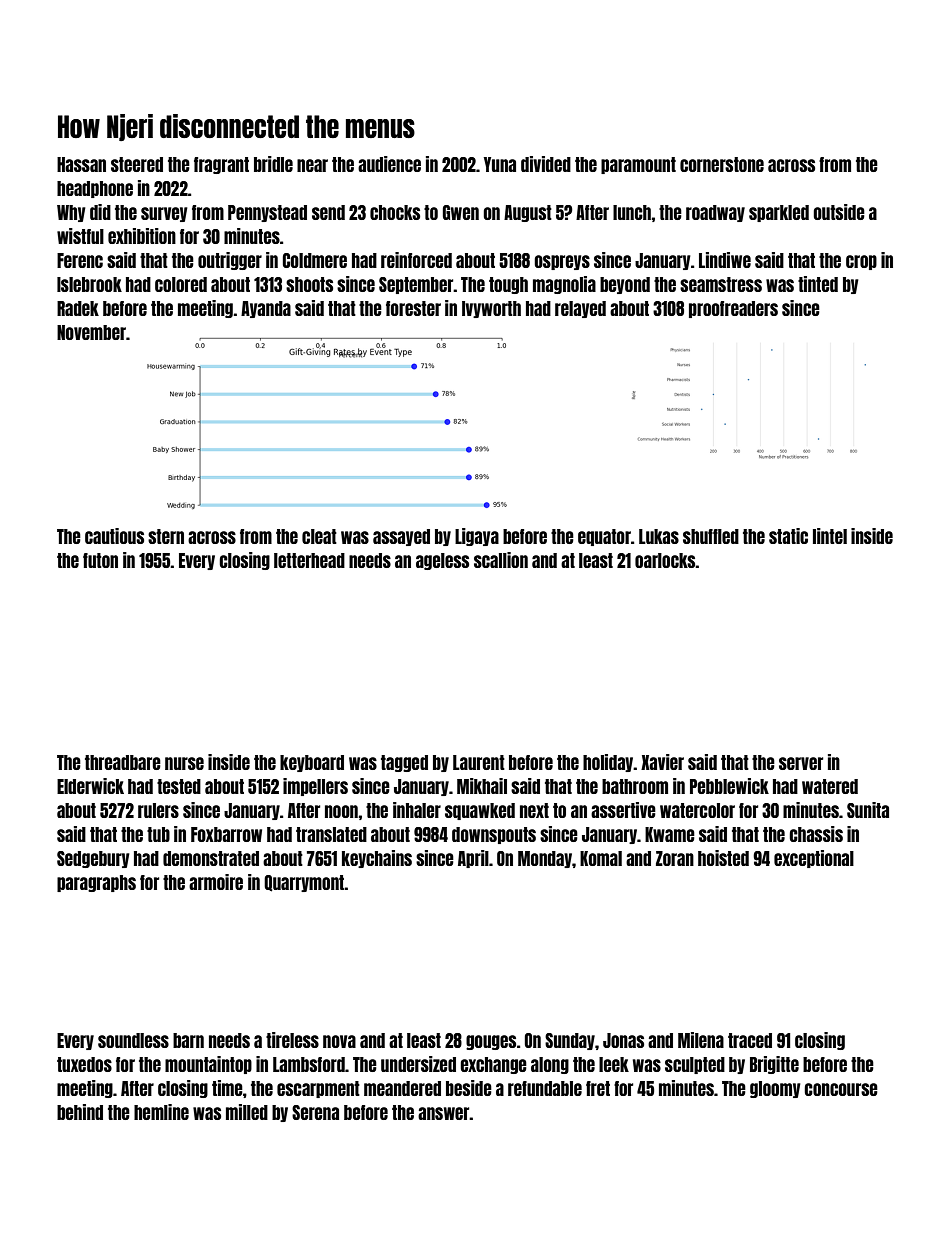 The width and height of the screenshot is (952, 1233). What do you see at coordinates (166, 536) in the screenshot?
I see `stern` at bounding box center [166, 536].
